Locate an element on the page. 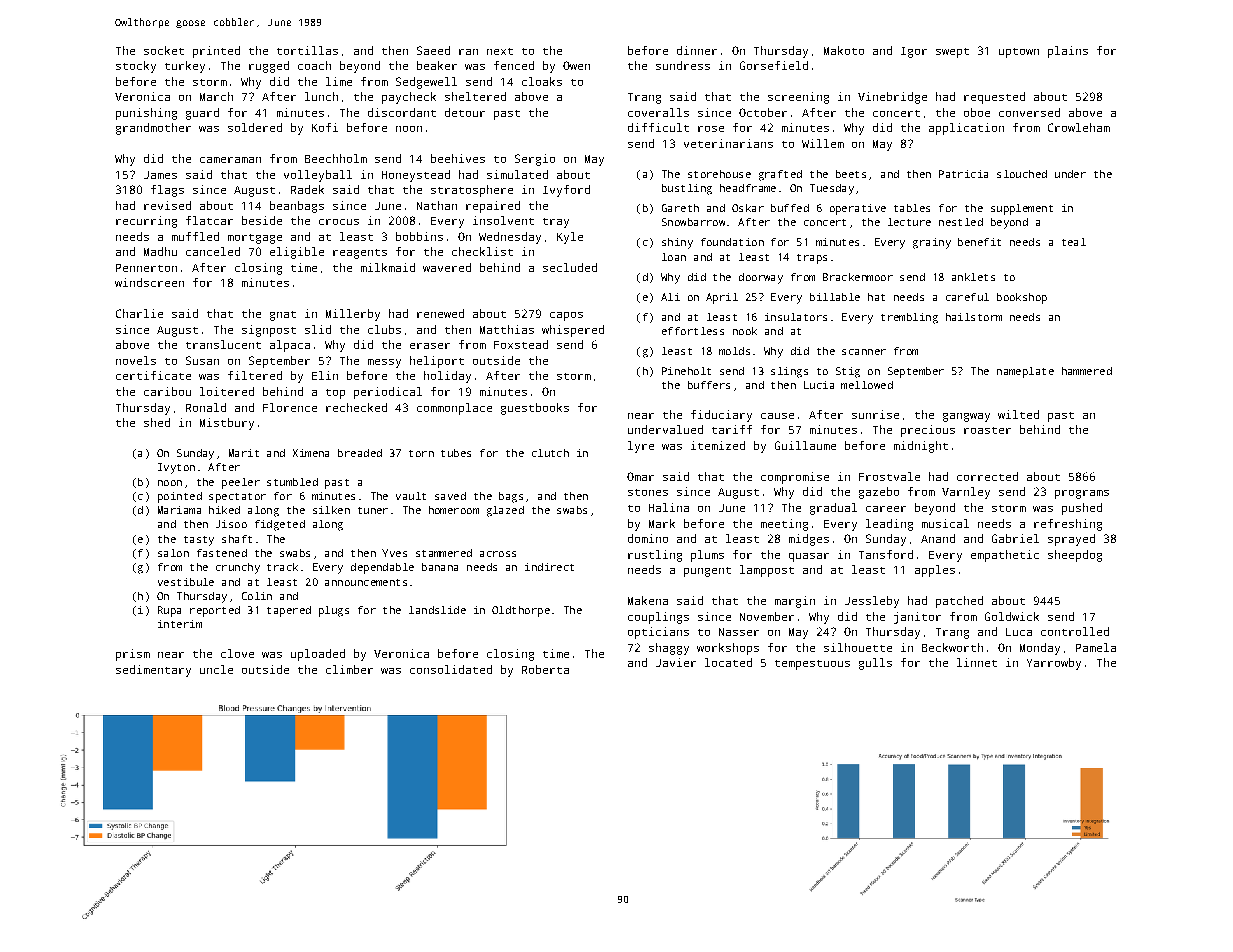  Nasser is located at coordinates (739, 632).
